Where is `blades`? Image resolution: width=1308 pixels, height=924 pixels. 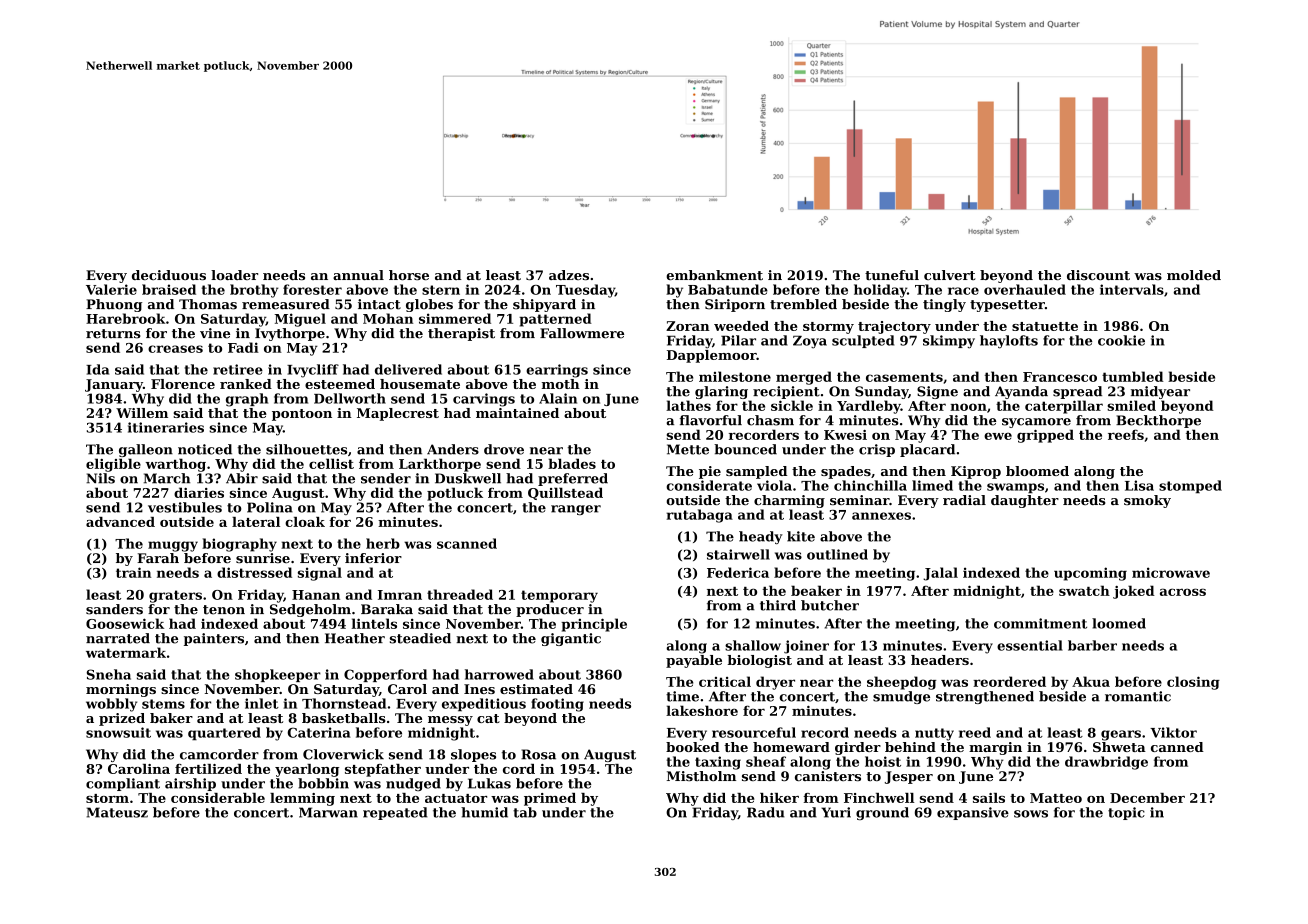
blades is located at coordinates (572, 463).
